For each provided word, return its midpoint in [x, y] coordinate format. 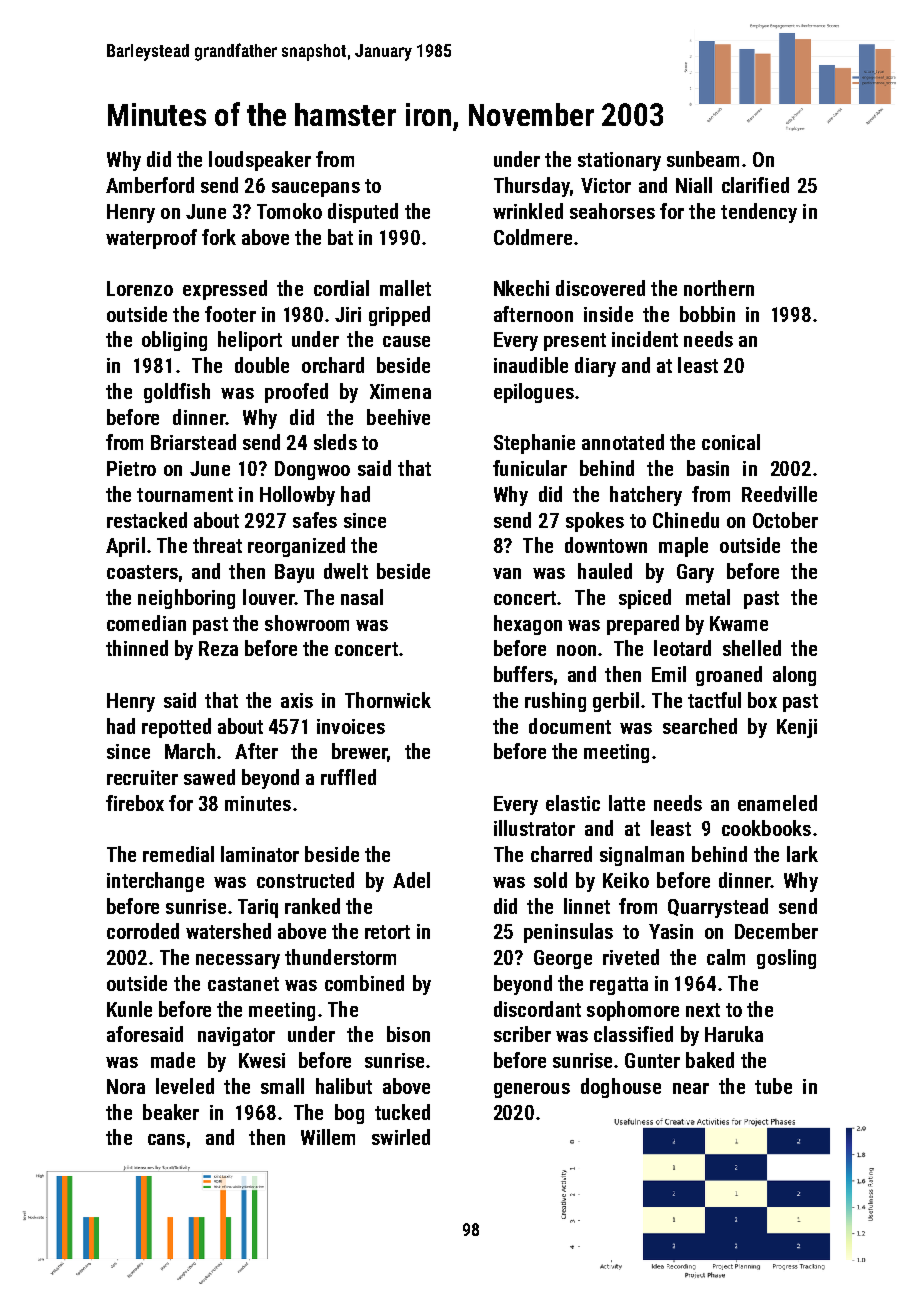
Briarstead [193, 442]
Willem [328, 1137]
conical [731, 442]
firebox [135, 803]
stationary [619, 161]
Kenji [797, 728]
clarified [755, 185]
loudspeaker [260, 161]
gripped [399, 316]
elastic [573, 803]
